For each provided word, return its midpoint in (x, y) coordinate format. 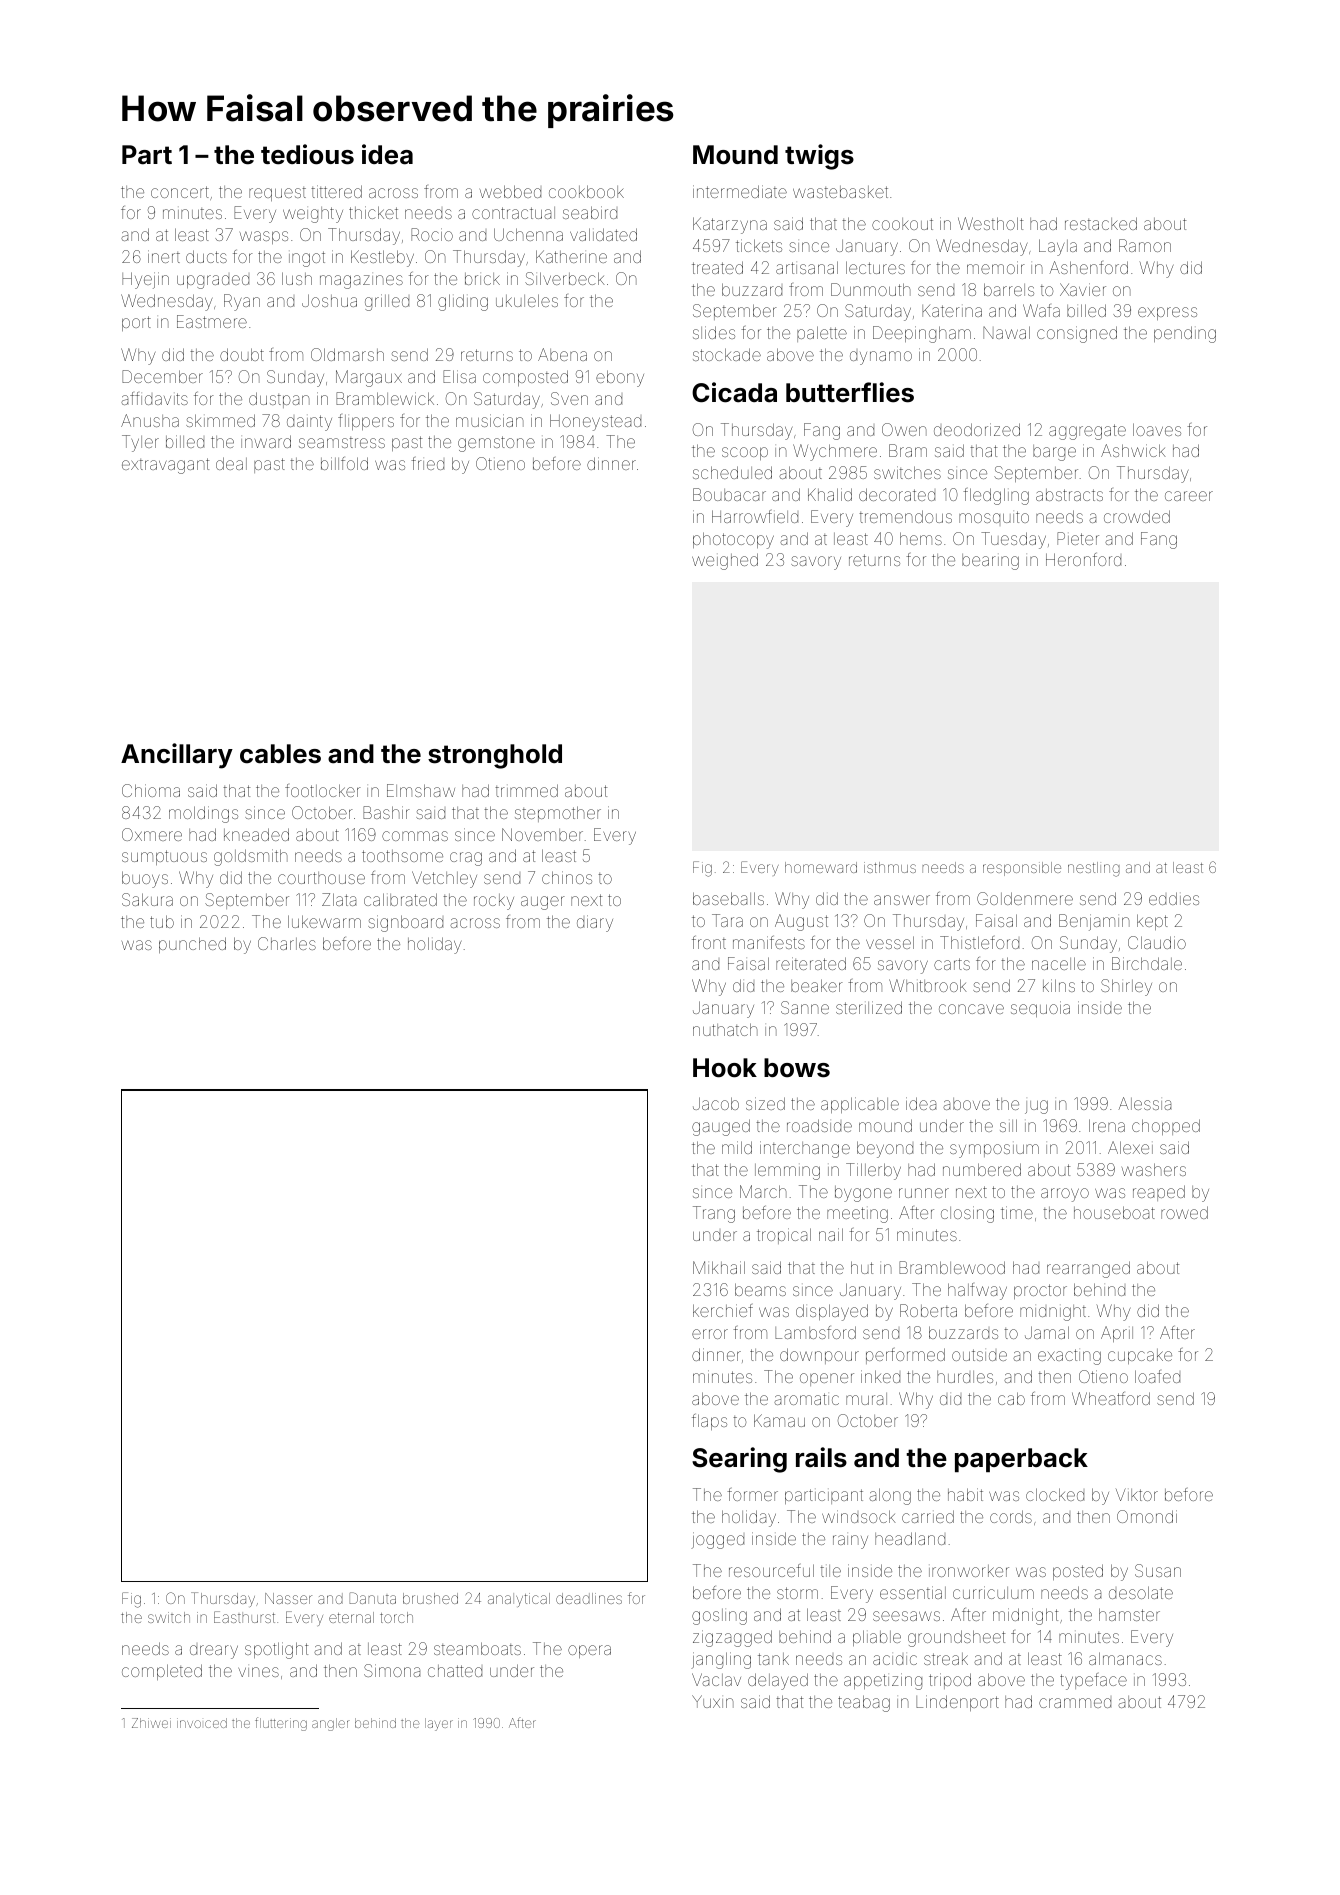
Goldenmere (1025, 898)
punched (192, 945)
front (709, 942)
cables (280, 754)
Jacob (716, 1103)
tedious (307, 154)
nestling (1094, 869)
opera (589, 1651)
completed (162, 1672)
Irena (1107, 1125)
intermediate (740, 191)
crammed (1075, 1703)
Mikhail (719, 1267)
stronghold (495, 756)
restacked (1101, 223)
